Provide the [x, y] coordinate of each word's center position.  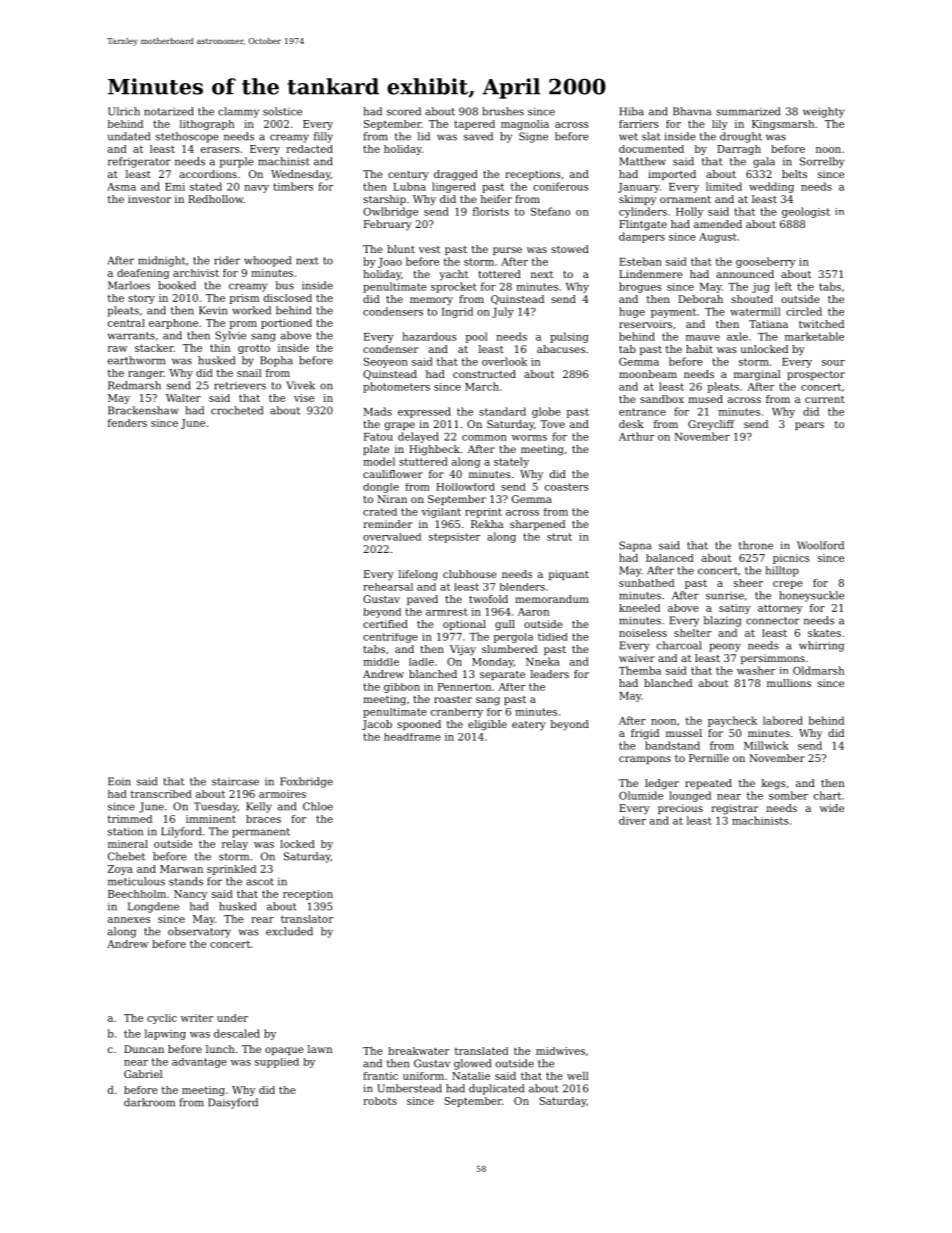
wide [832, 808]
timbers [293, 186]
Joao [390, 263]
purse [507, 251]
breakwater [418, 1051]
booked [177, 285]
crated [380, 512]
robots [380, 1101]
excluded [289, 931]
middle [381, 662]
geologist [806, 212]
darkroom [149, 1102]
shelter [692, 633]
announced [745, 274]
